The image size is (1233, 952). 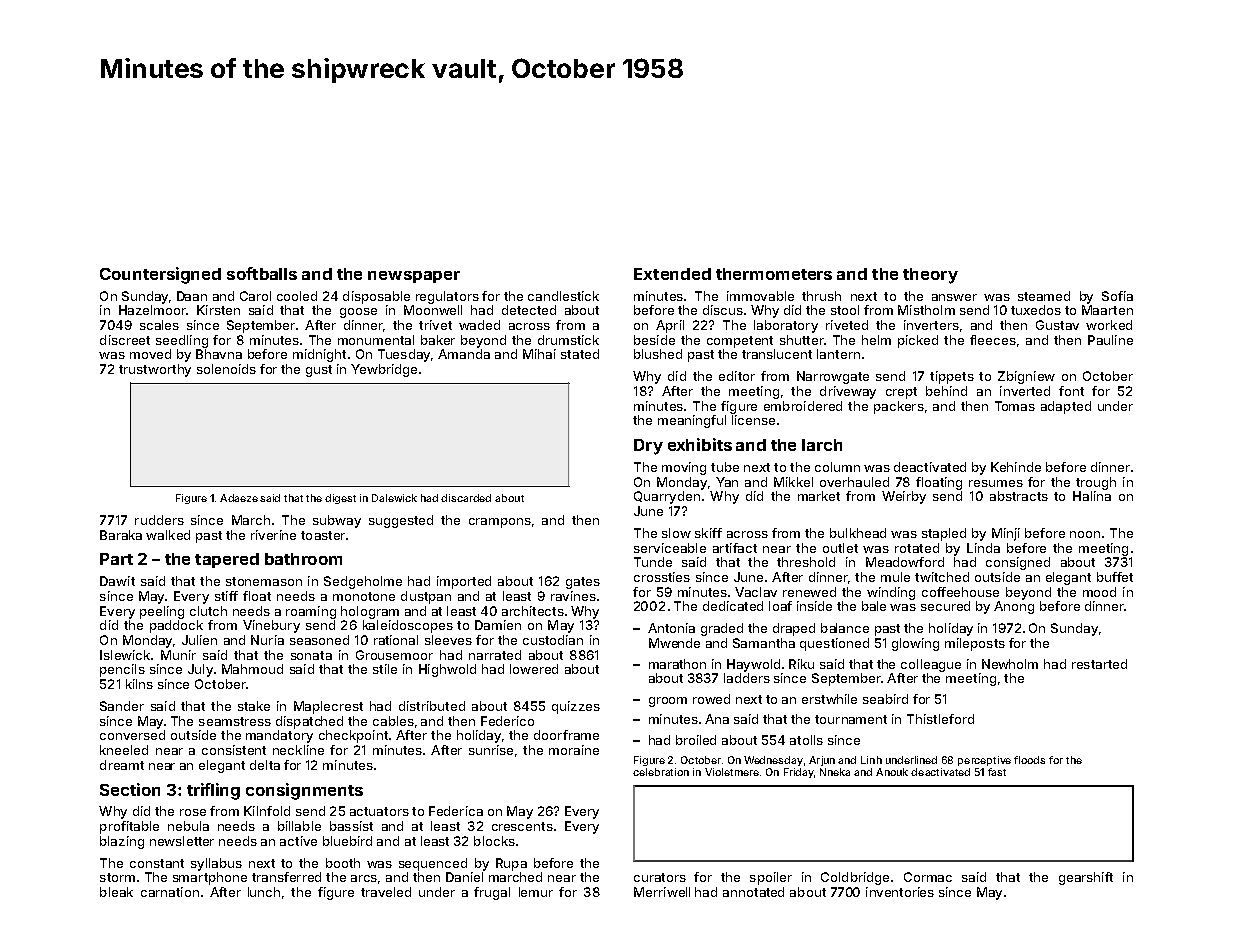 I want to click on Extended, so click(x=672, y=274).
